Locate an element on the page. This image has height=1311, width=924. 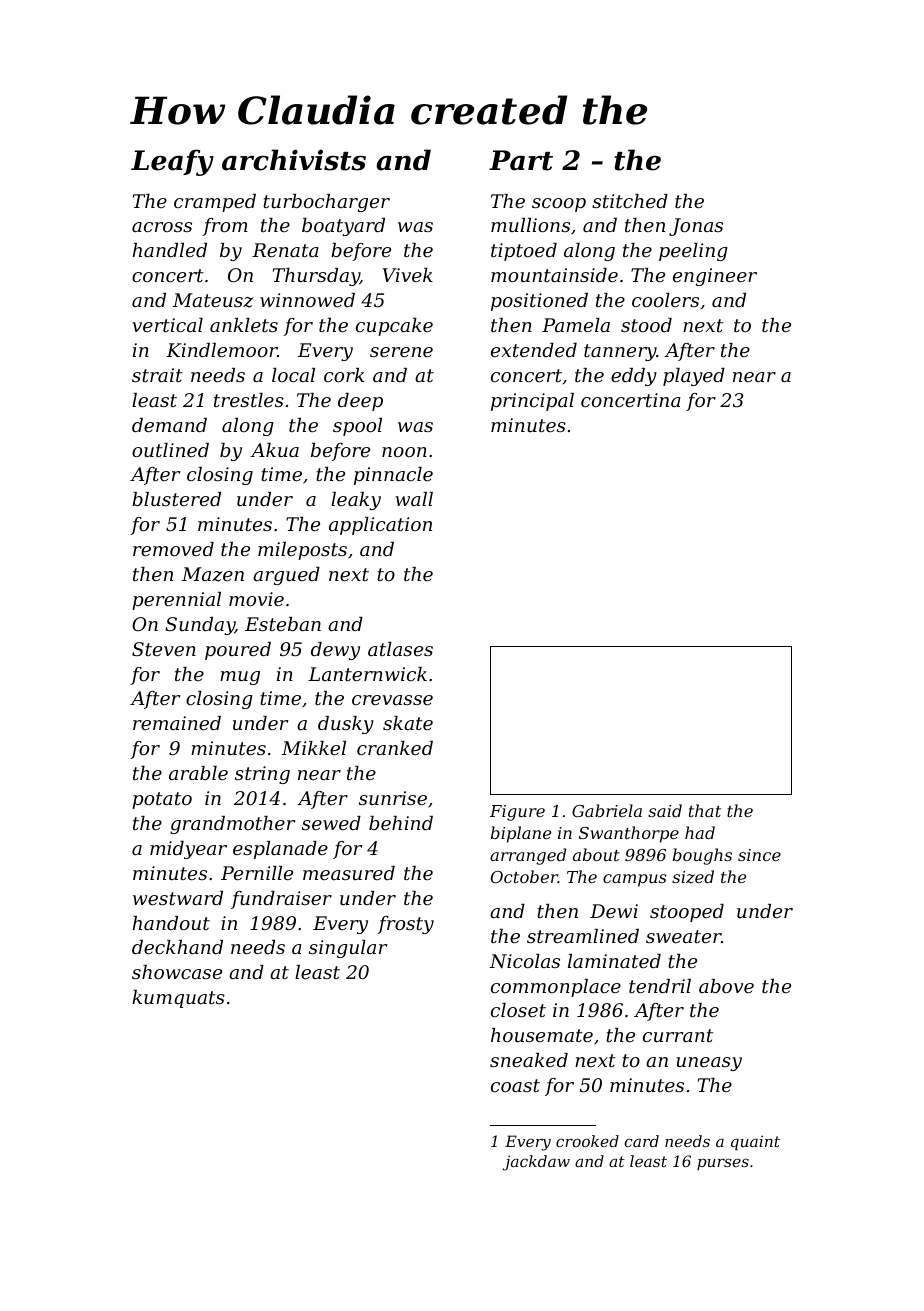
stitched is located at coordinates (630, 201).
